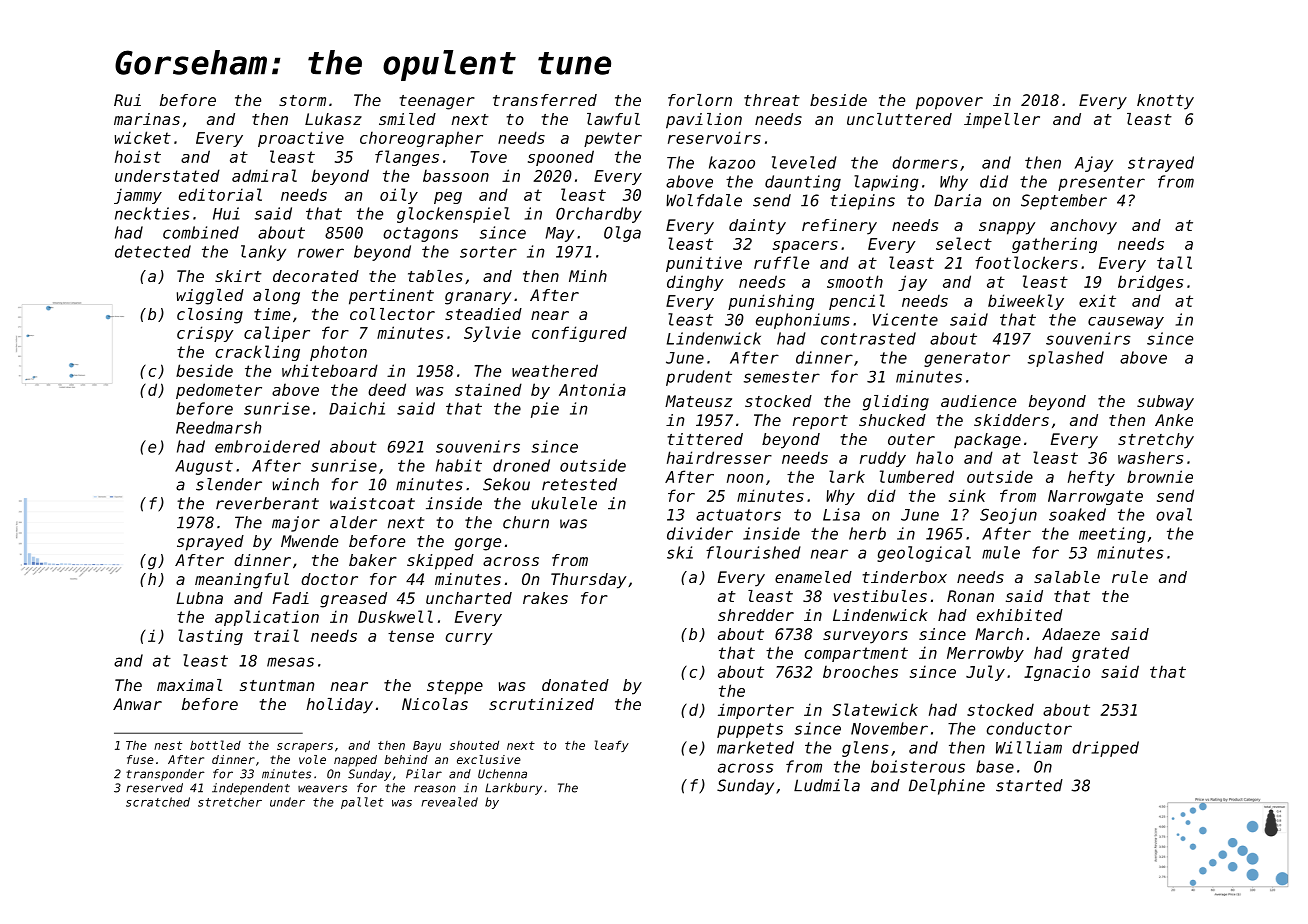  Describe the element at coordinates (738, 515) in the screenshot. I see `actuators` at that location.
